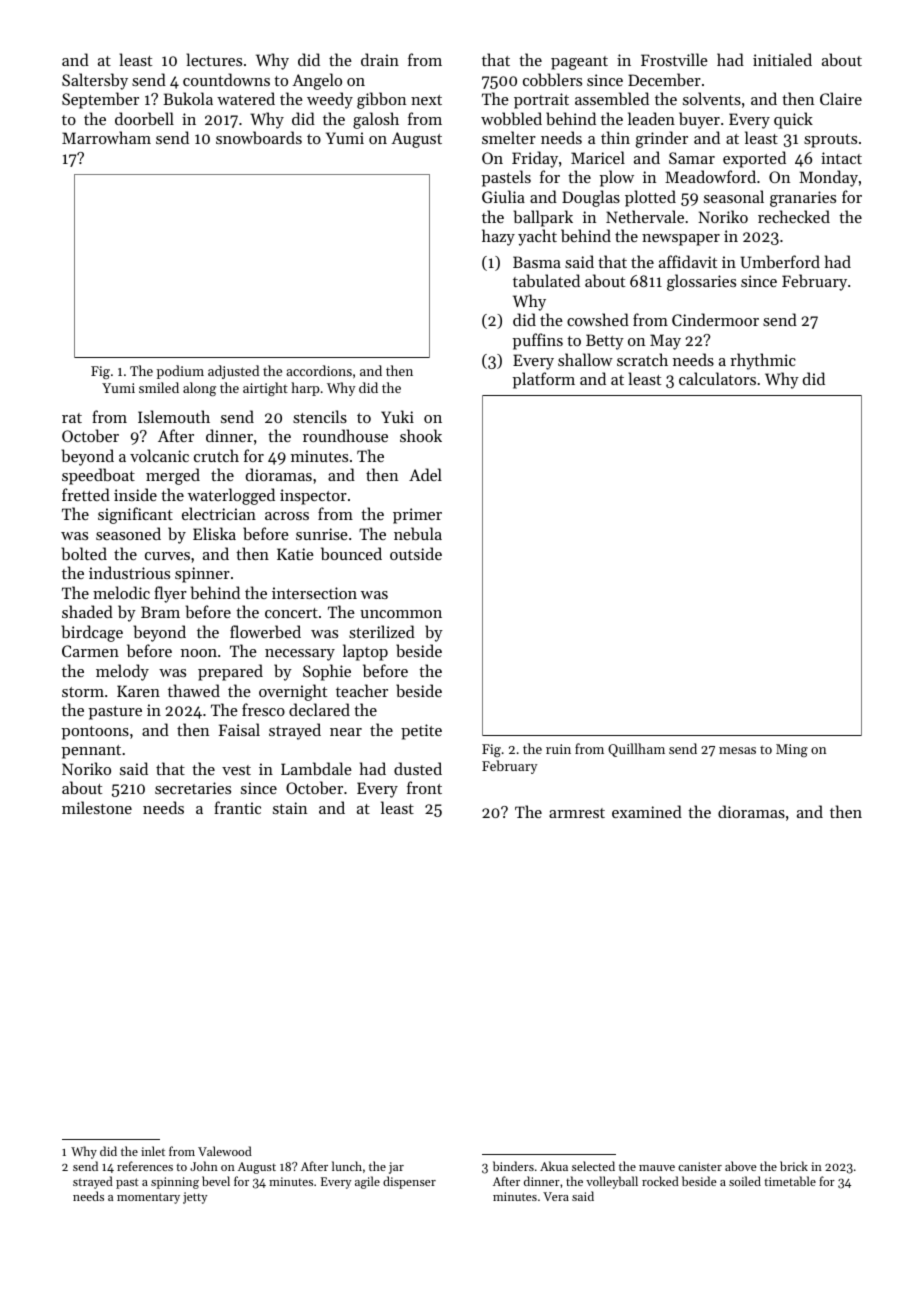  What do you see at coordinates (692, 158) in the screenshot?
I see `Samar` at bounding box center [692, 158].
